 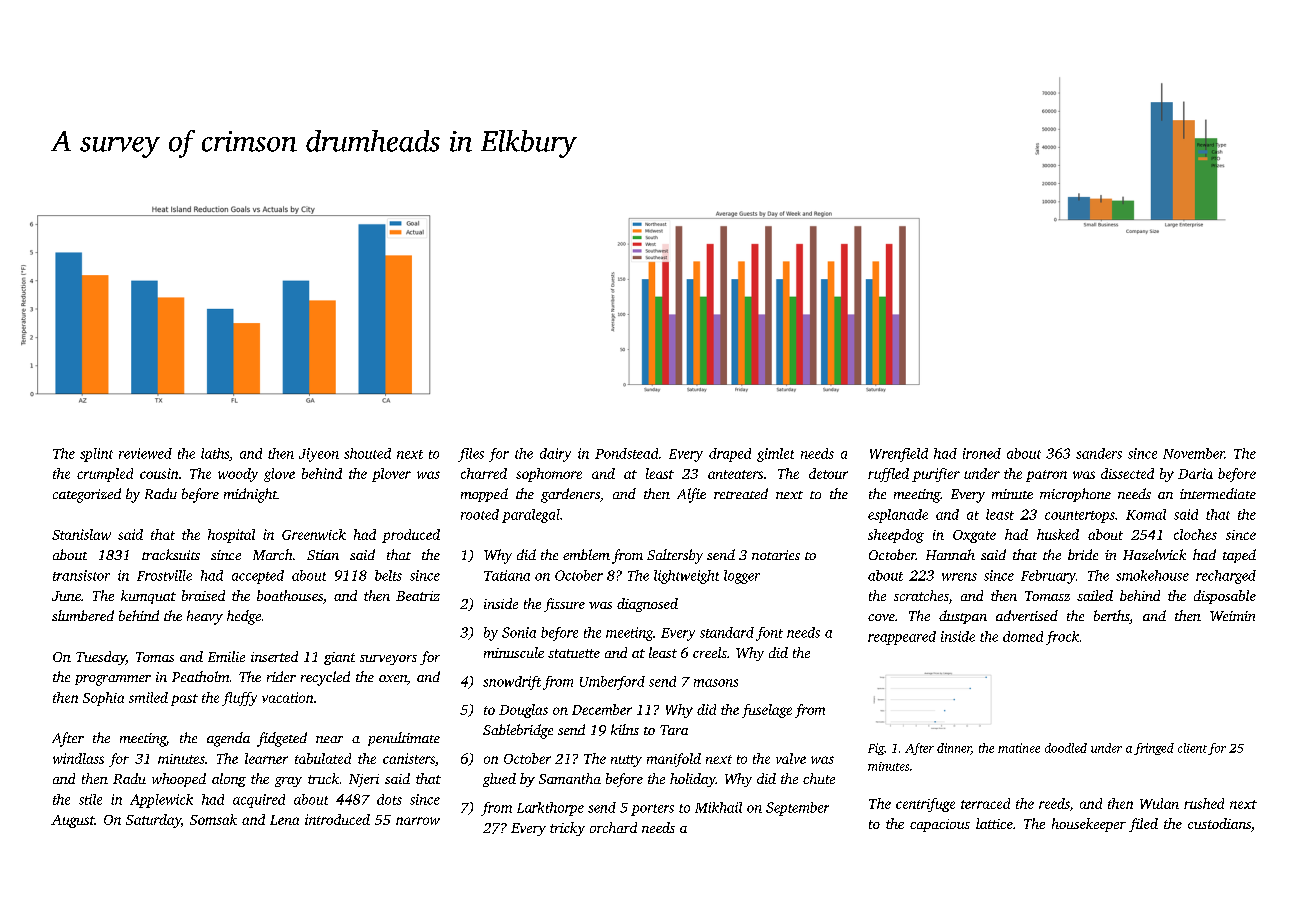 I want to click on Alfie, so click(x=691, y=495).
